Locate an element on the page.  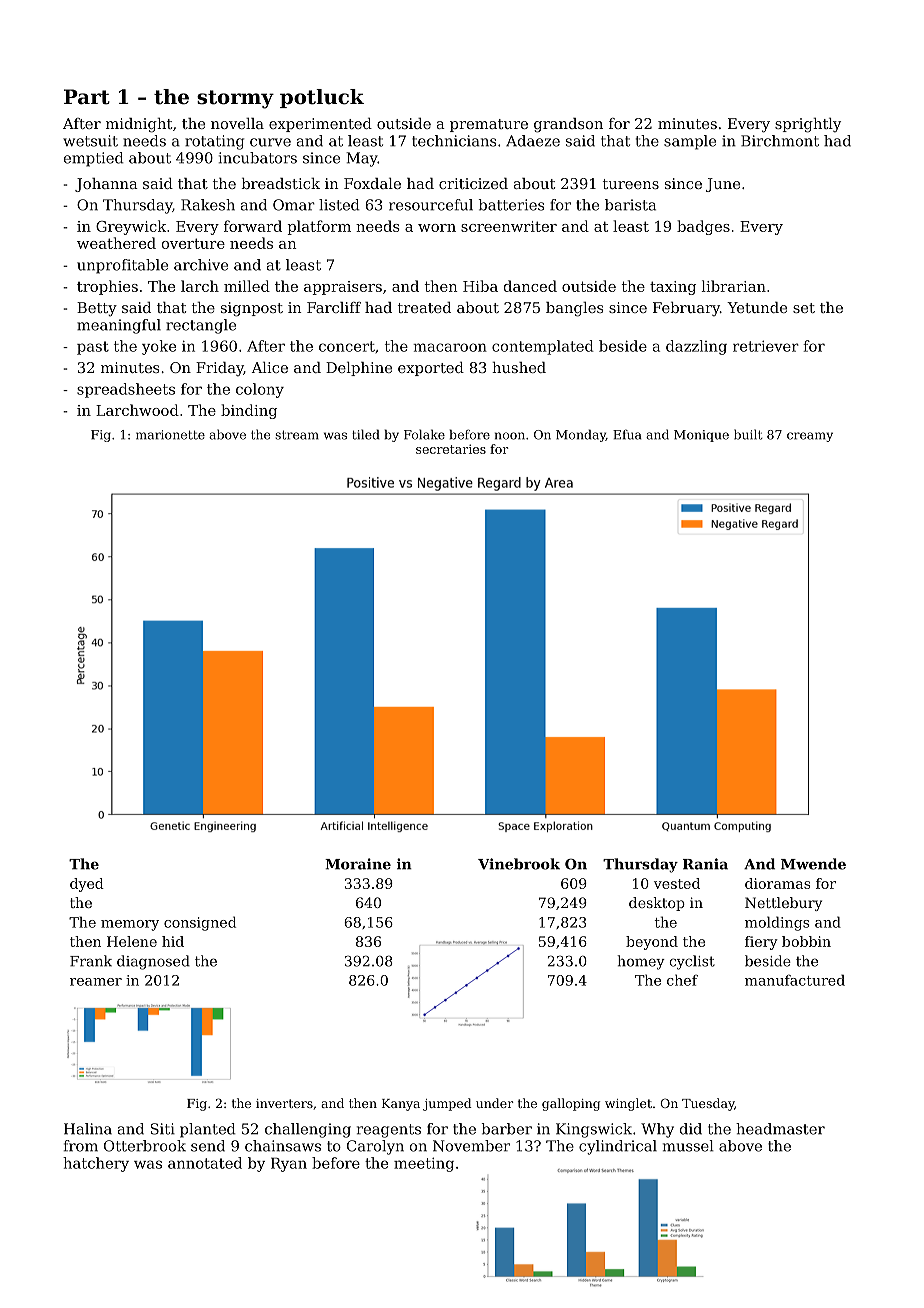
Moraine is located at coordinates (358, 864).
